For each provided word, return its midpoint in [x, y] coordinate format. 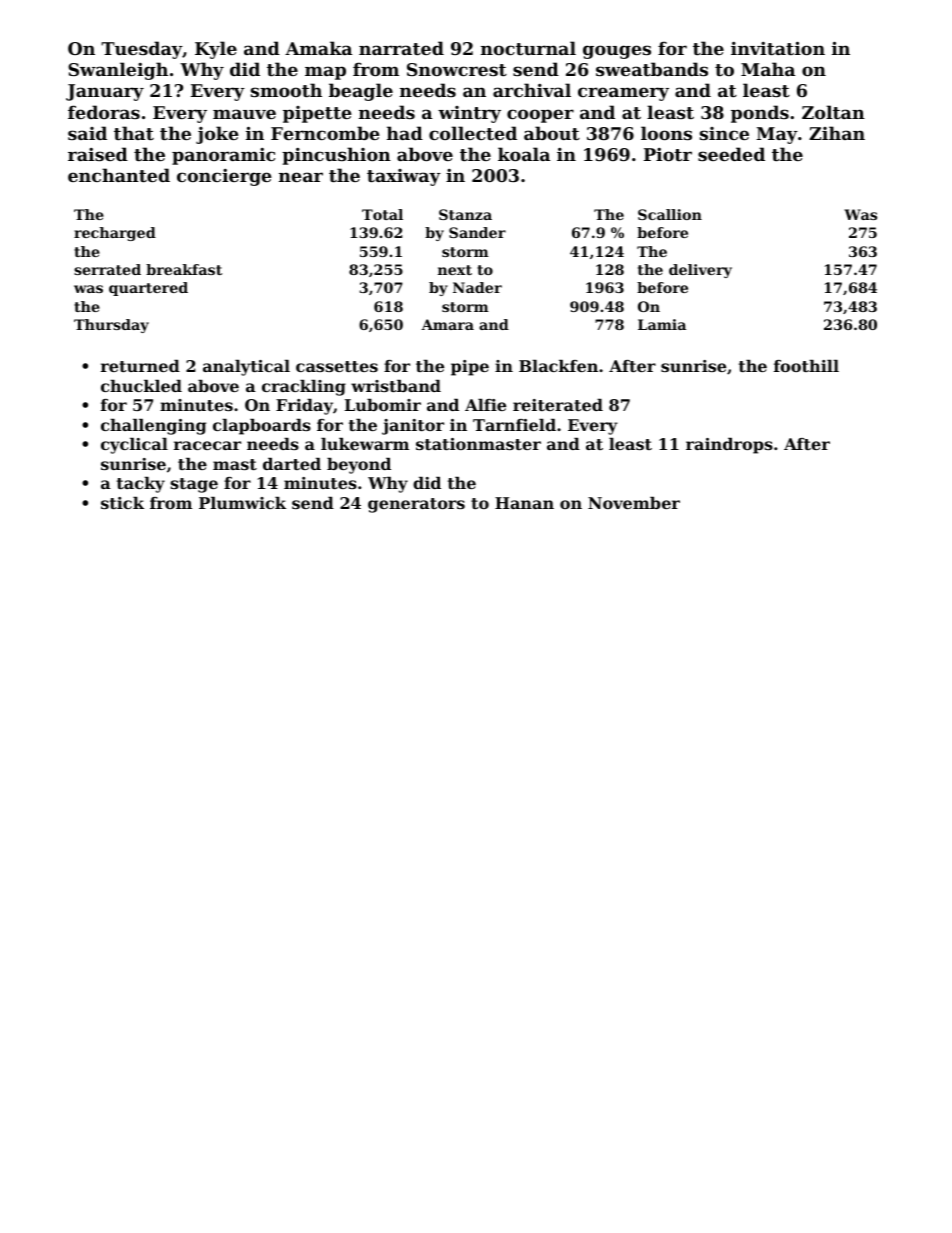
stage [194, 485]
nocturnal [528, 48]
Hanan [524, 503]
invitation [778, 48]
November [634, 503]
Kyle [216, 50]
